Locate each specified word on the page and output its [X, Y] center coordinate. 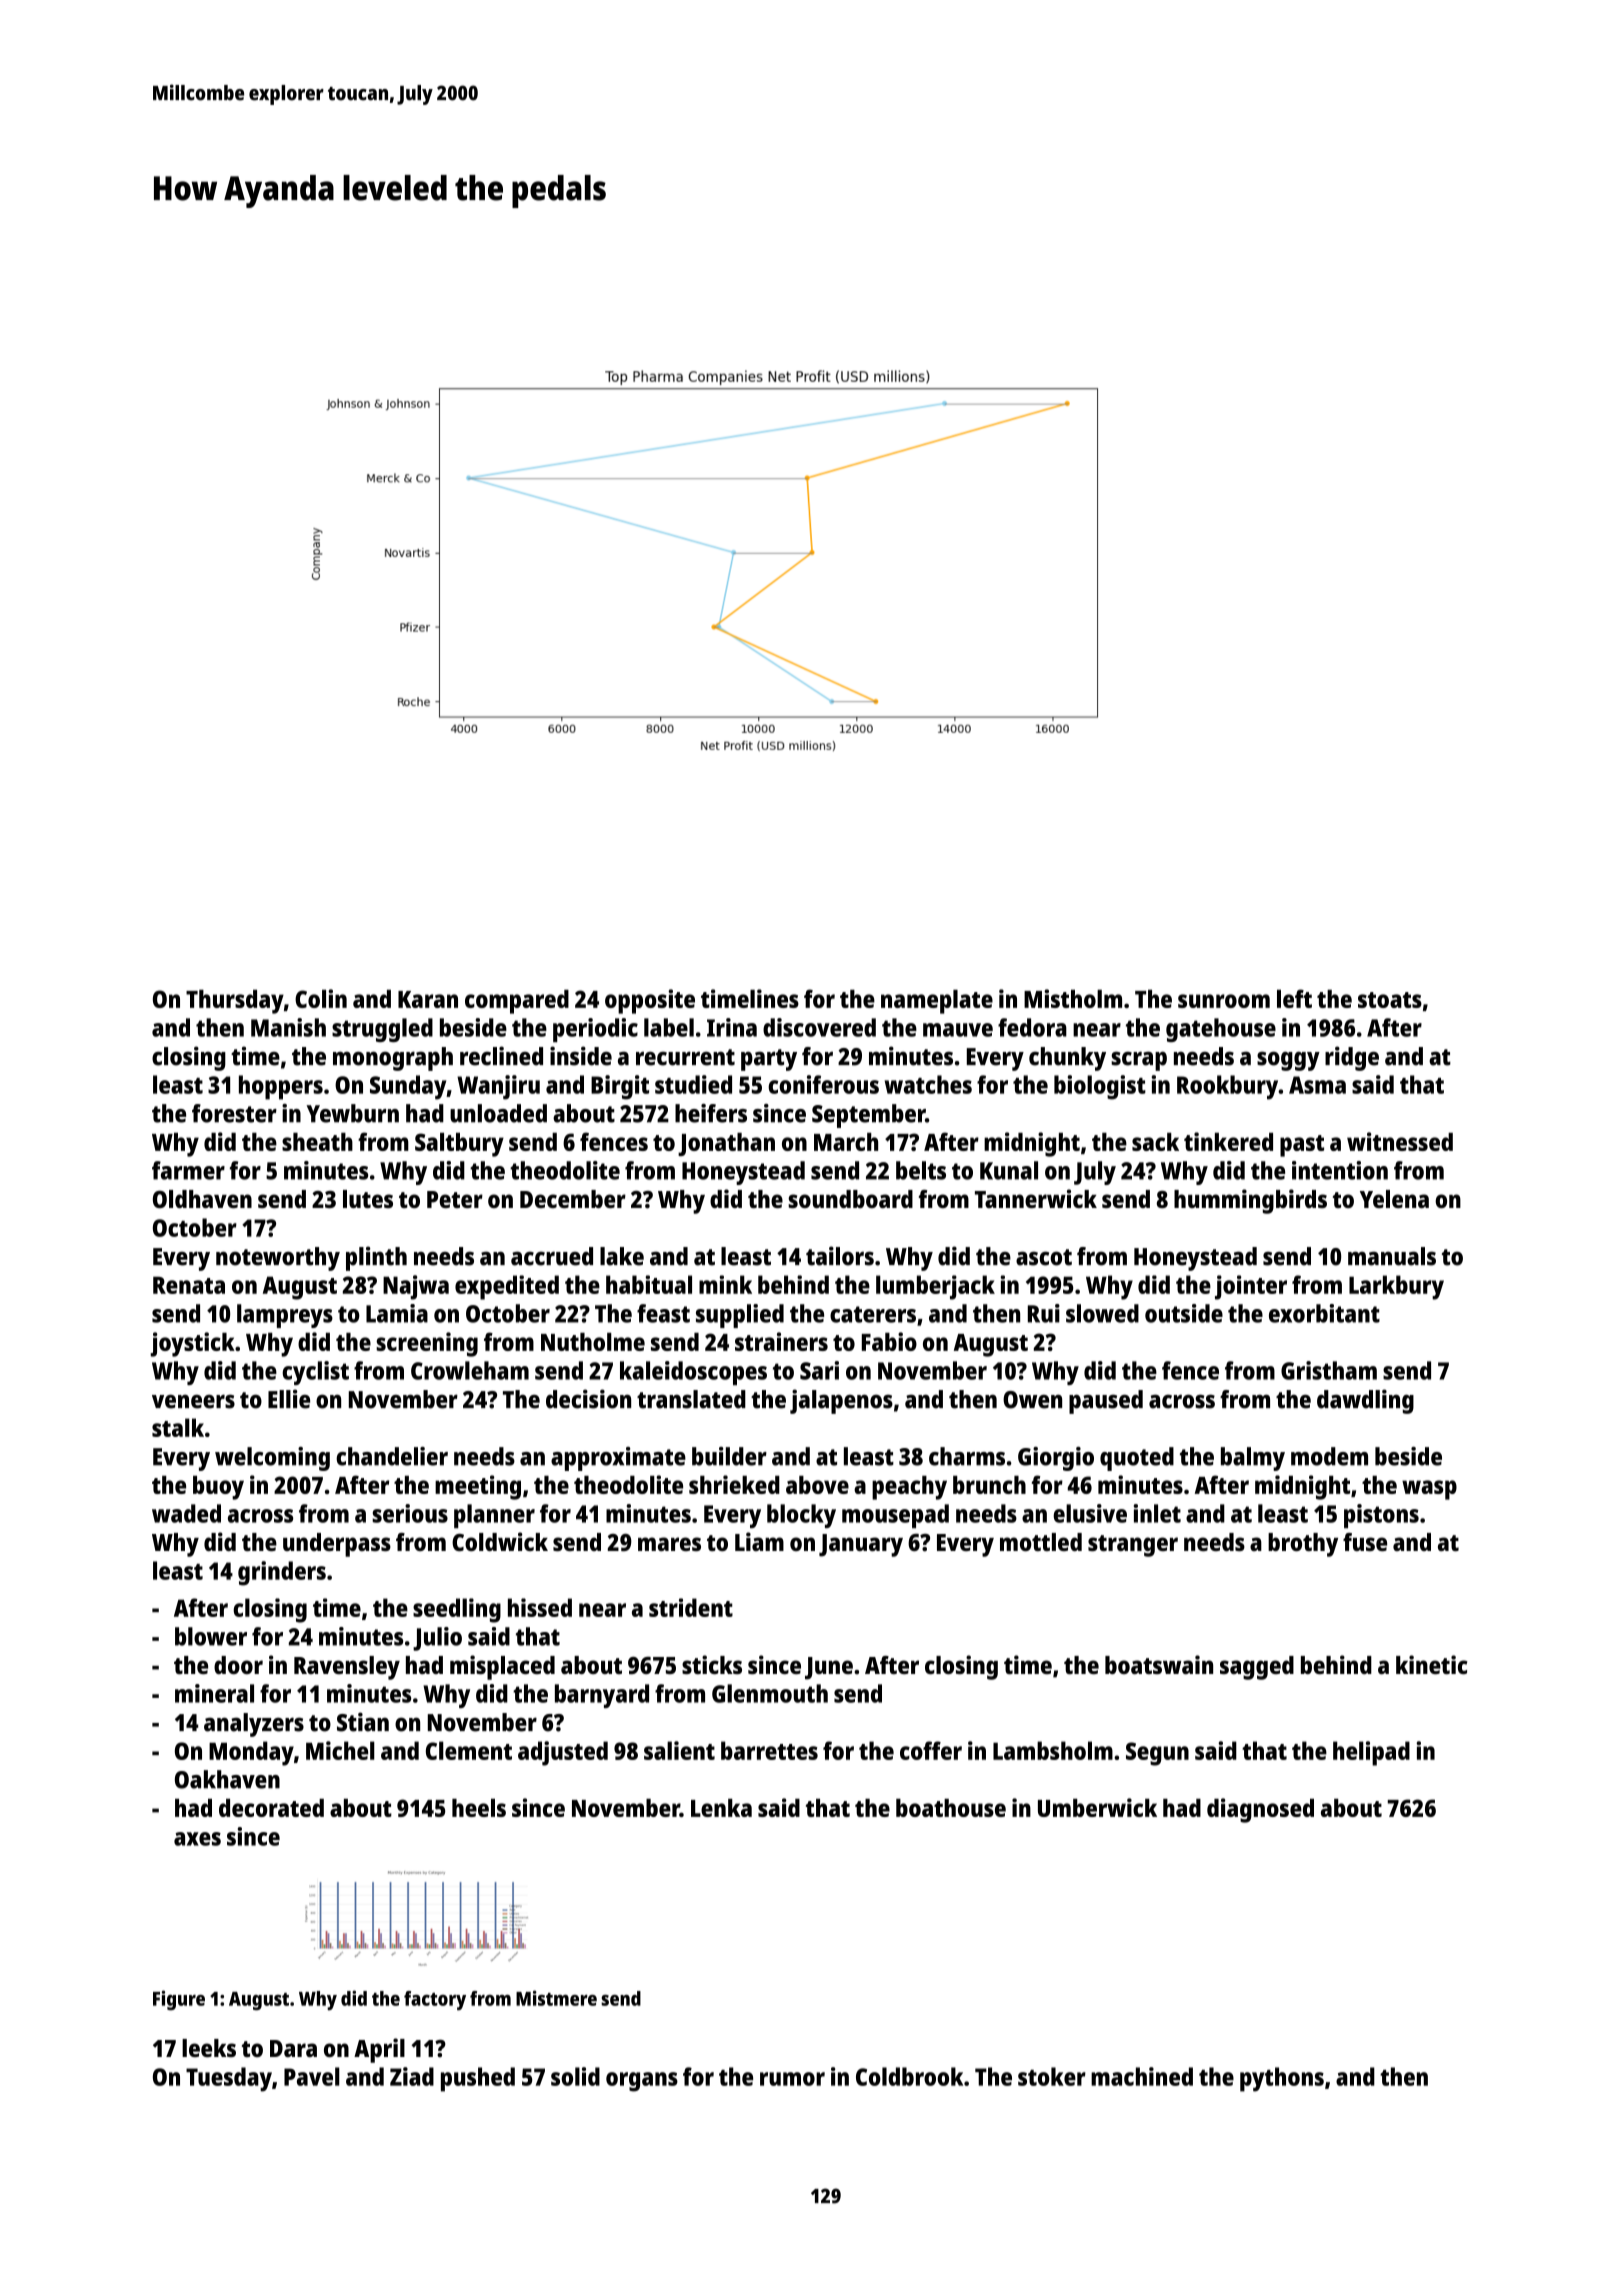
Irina [732, 1027]
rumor [792, 2079]
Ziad [412, 2076]
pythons [1282, 2079]
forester [234, 1113]
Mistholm [1073, 998]
